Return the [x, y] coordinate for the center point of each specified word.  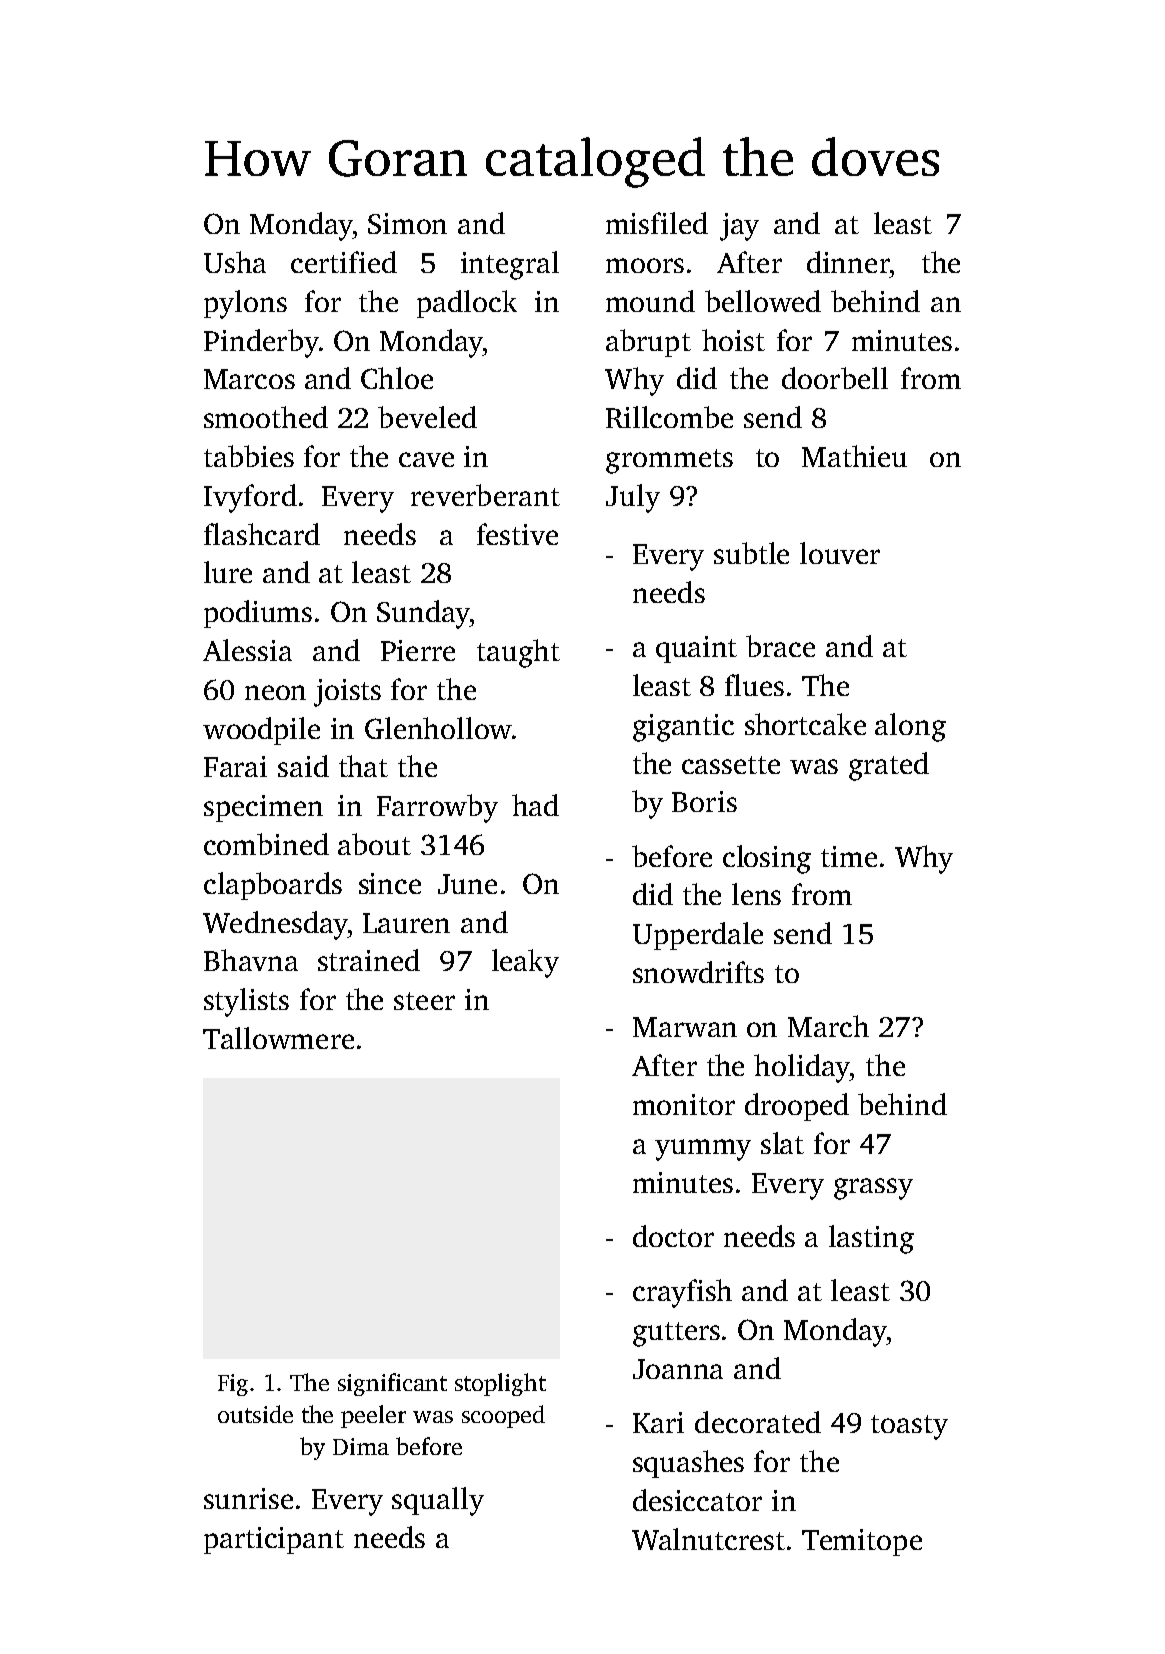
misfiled [657, 223]
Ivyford [250, 498]
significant [392, 1384]
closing [767, 859]
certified [344, 262]
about [374, 844]
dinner [848, 262]
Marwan [685, 1027]
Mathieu [854, 456]
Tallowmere [278, 1038]
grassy [873, 1189]
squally [438, 1501]
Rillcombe [669, 417]
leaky [525, 963]
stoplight [500, 1384]
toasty [909, 1427]
